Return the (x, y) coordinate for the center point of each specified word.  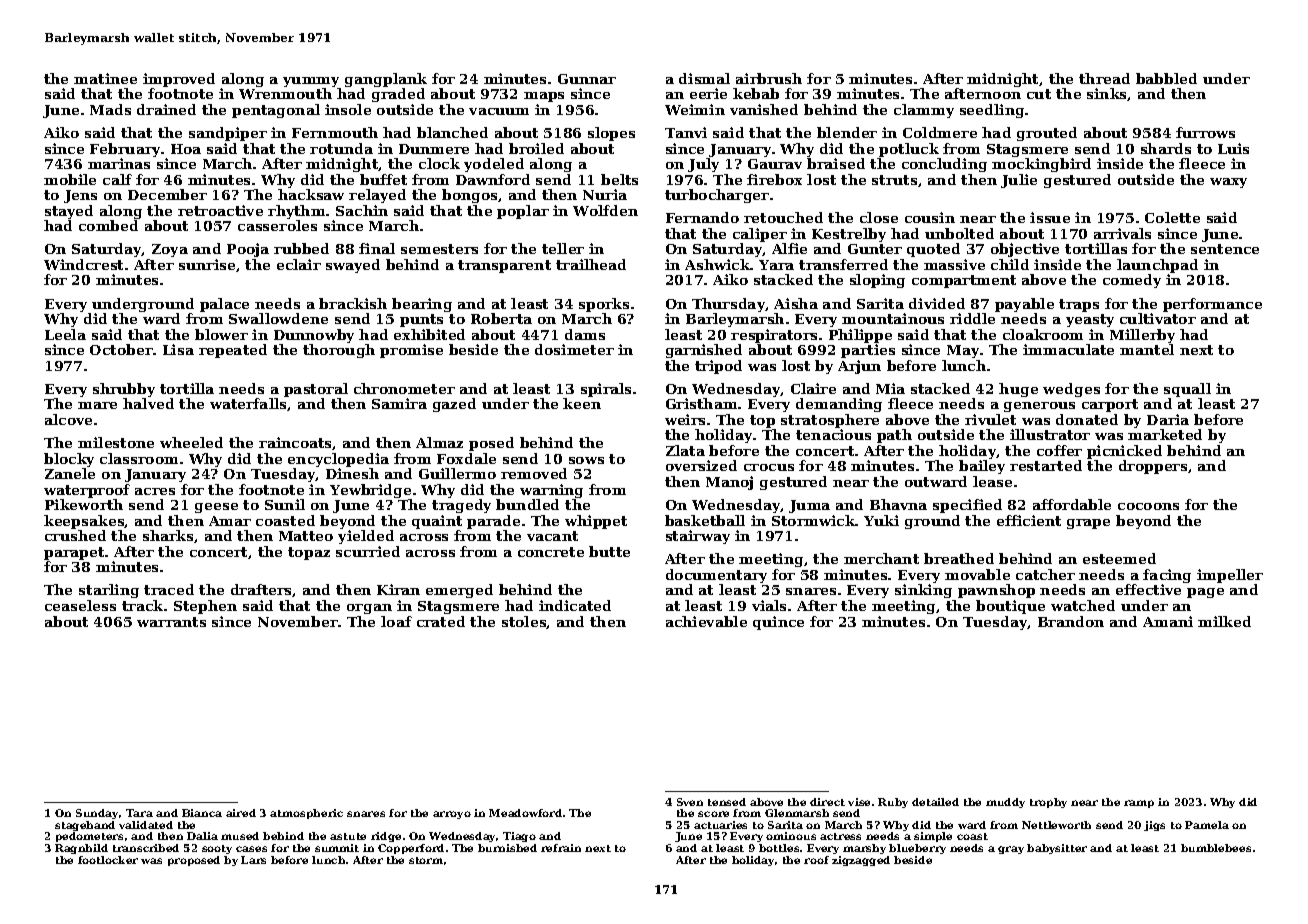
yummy (311, 82)
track (142, 605)
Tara (139, 813)
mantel (1147, 349)
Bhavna (898, 504)
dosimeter (574, 349)
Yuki (881, 520)
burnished (507, 848)
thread (1104, 78)
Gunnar (587, 79)
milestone (116, 442)
